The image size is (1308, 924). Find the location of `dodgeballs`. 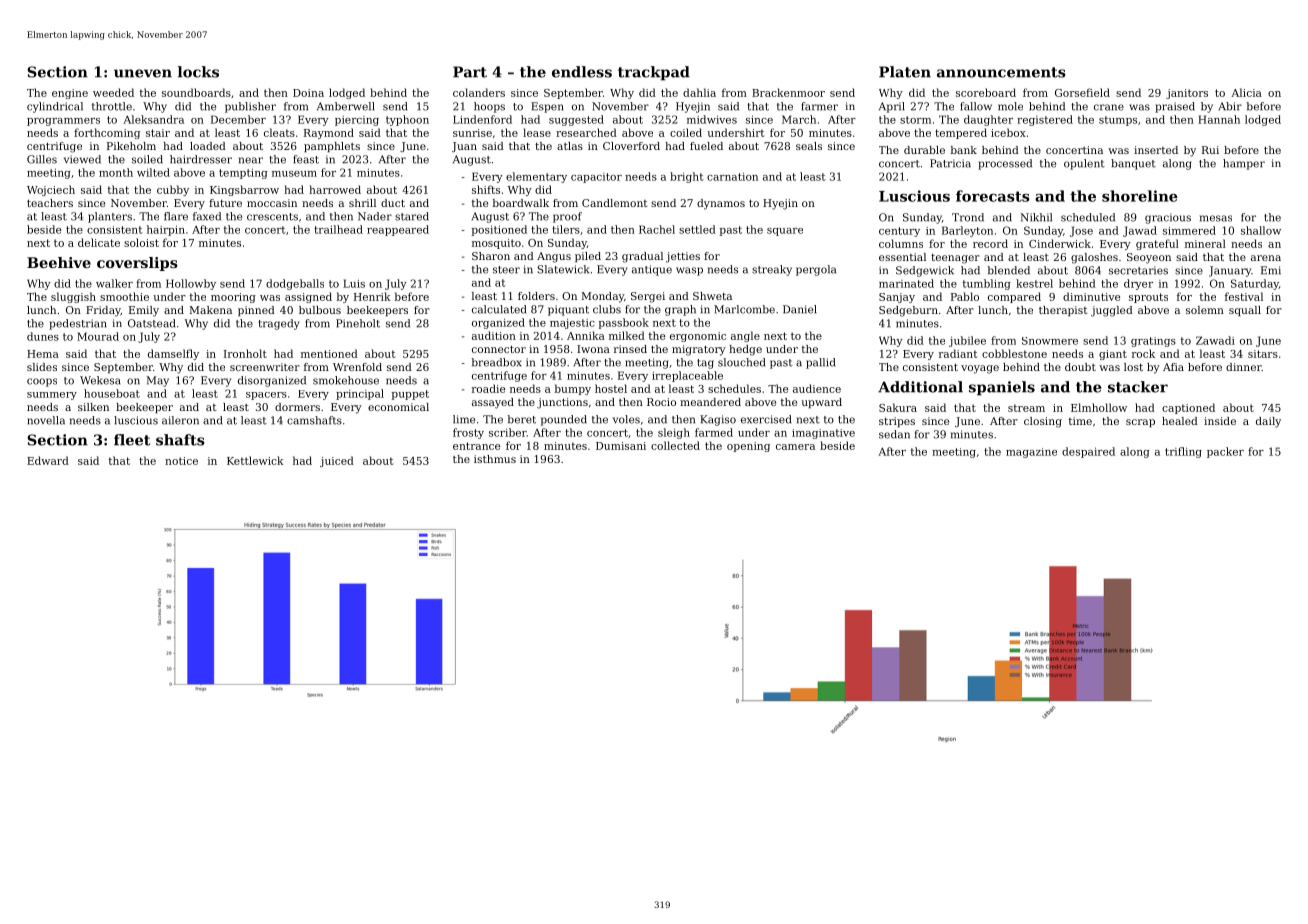

dodgeballs is located at coordinates (295, 284).
